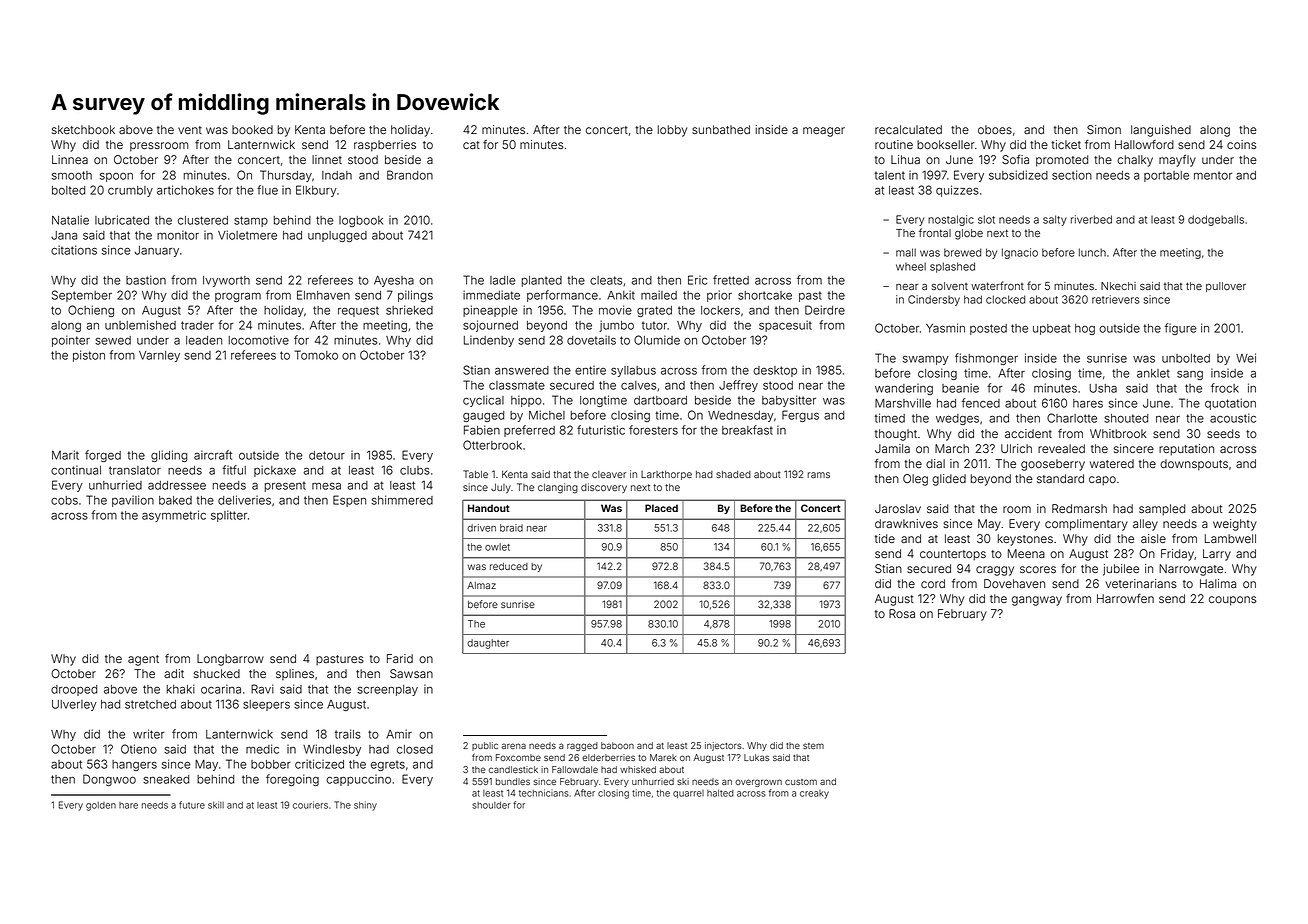 The height and width of the page is (924, 1308). Describe the element at coordinates (896, 435) in the page. I see `thought` at that location.
